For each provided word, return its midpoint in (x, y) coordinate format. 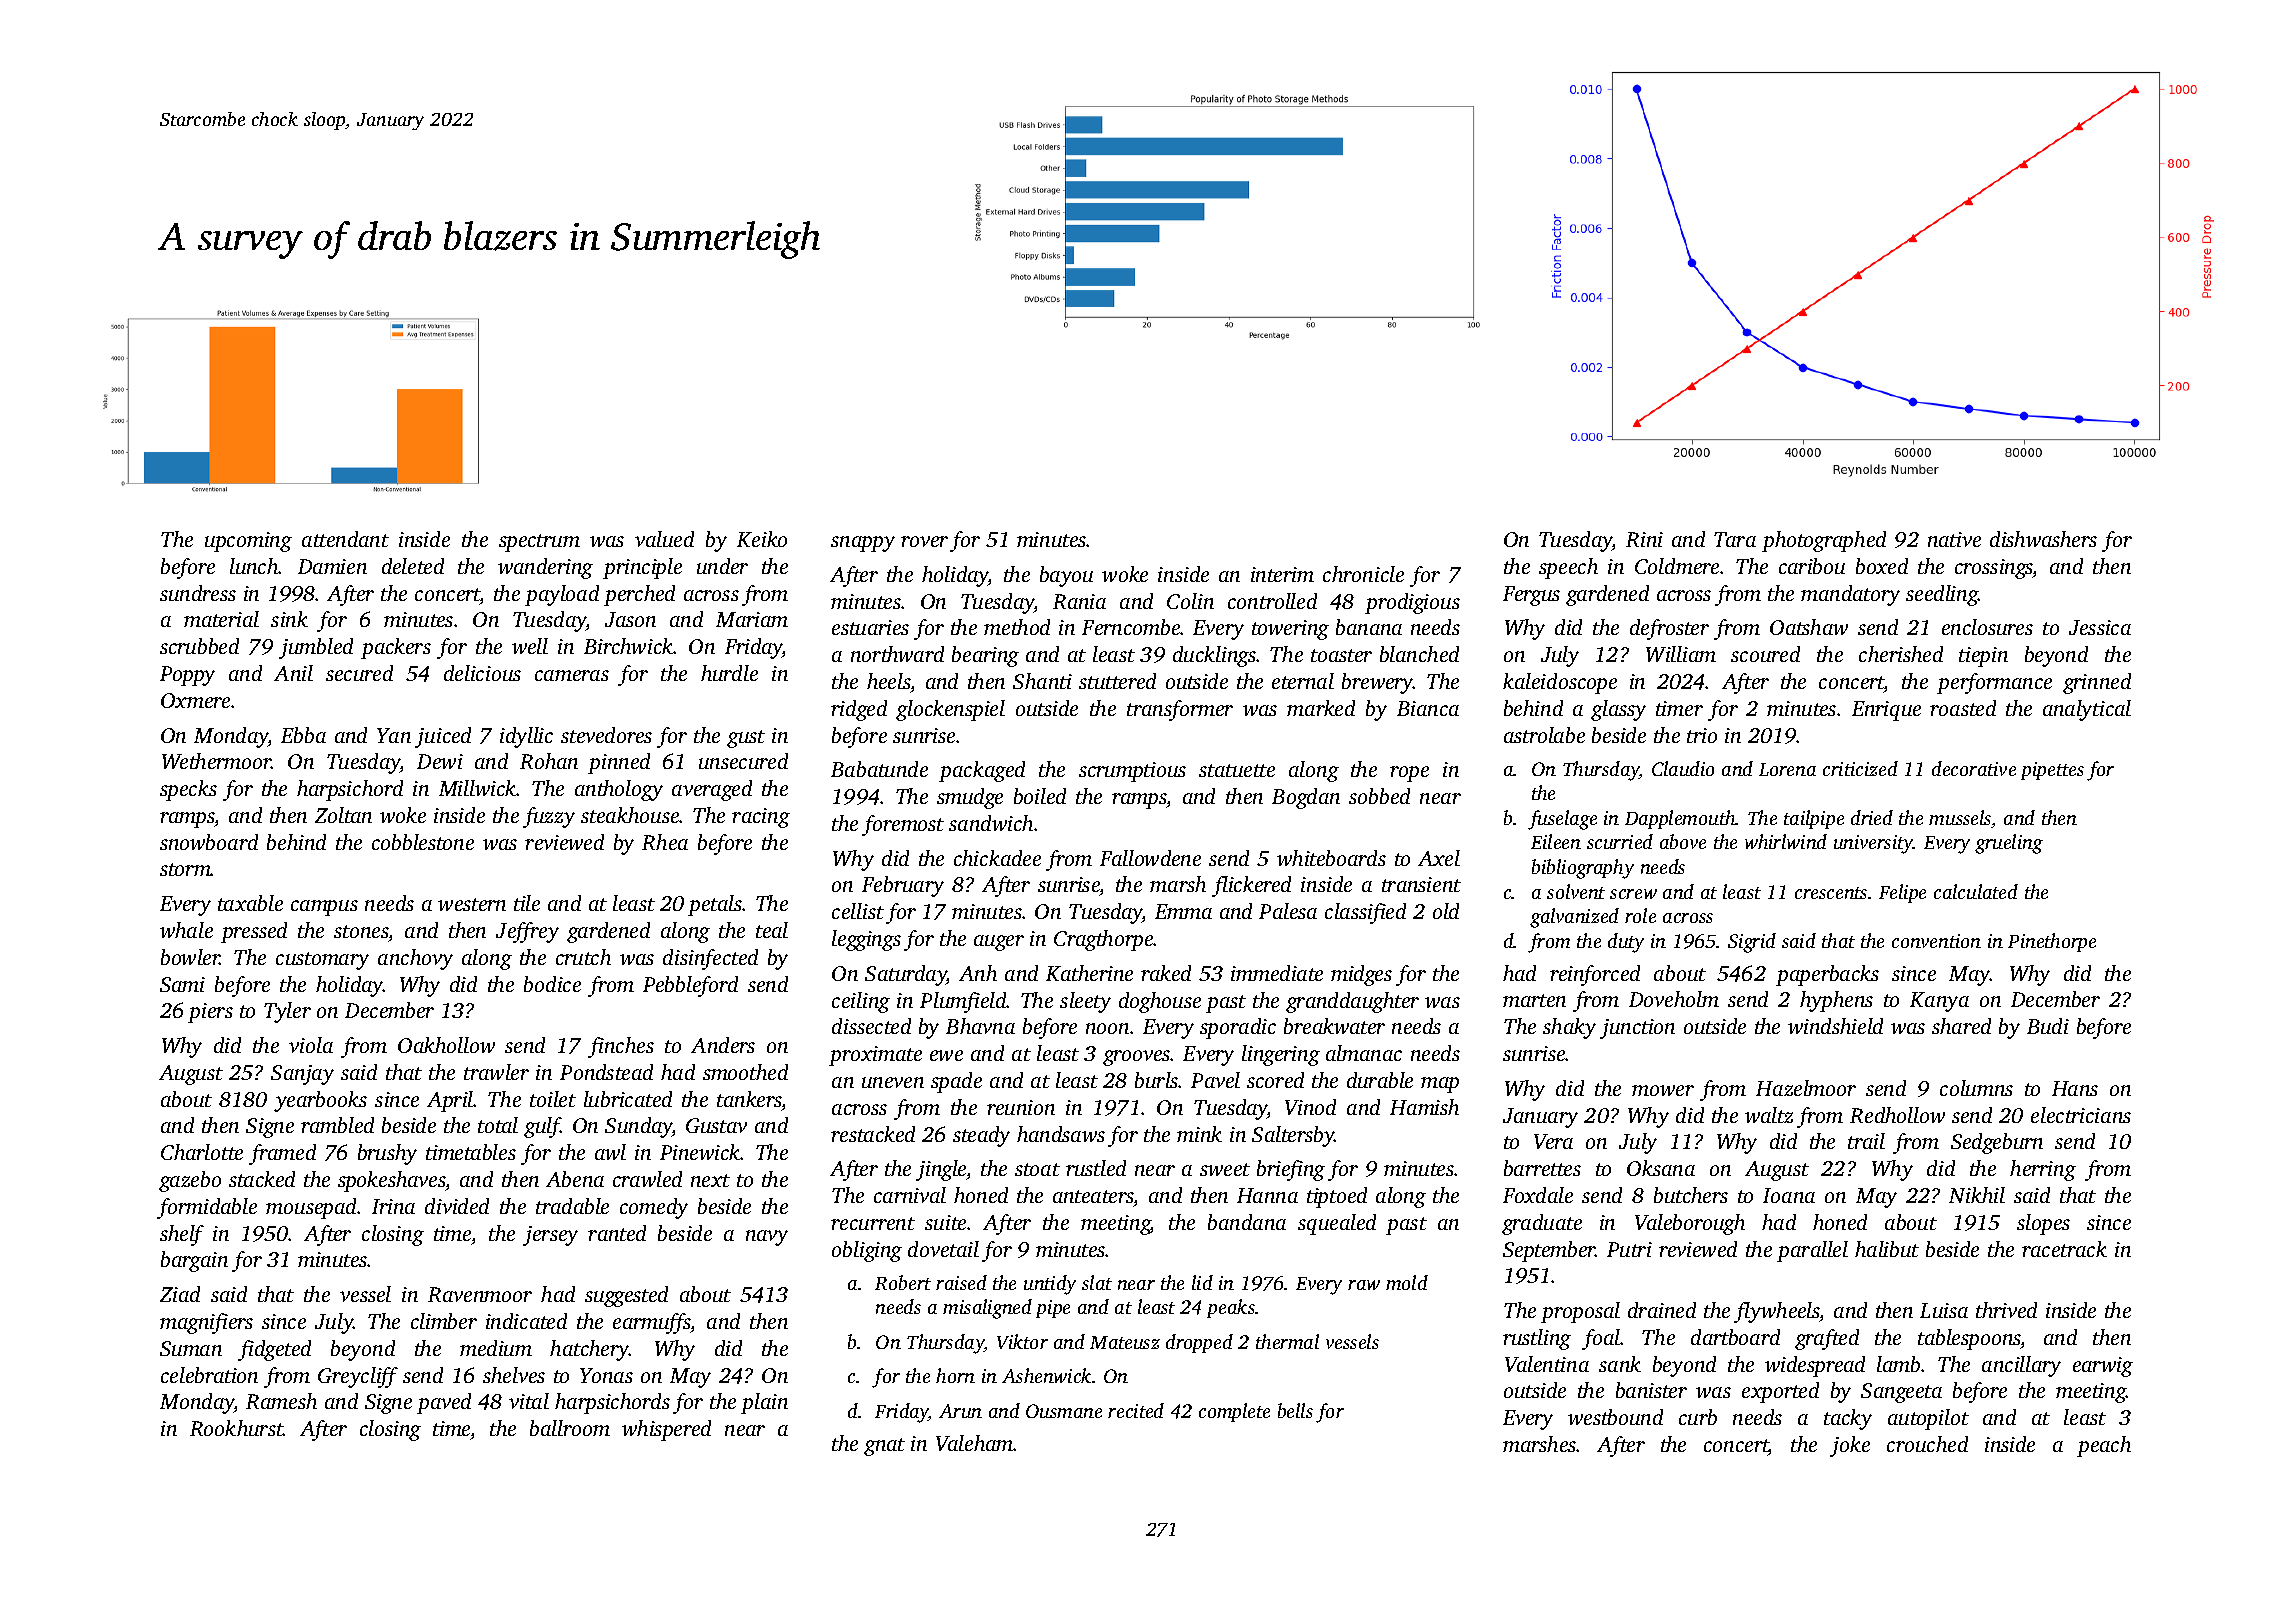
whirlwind (1786, 841)
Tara (1735, 539)
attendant (345, 539)
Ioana (1789, 1195)
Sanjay (302, 1075)
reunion (1021, 1107)
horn (955, 1375)
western (472, 904)
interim (1282, 574)
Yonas (606, 1375)
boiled (1040, 796)
